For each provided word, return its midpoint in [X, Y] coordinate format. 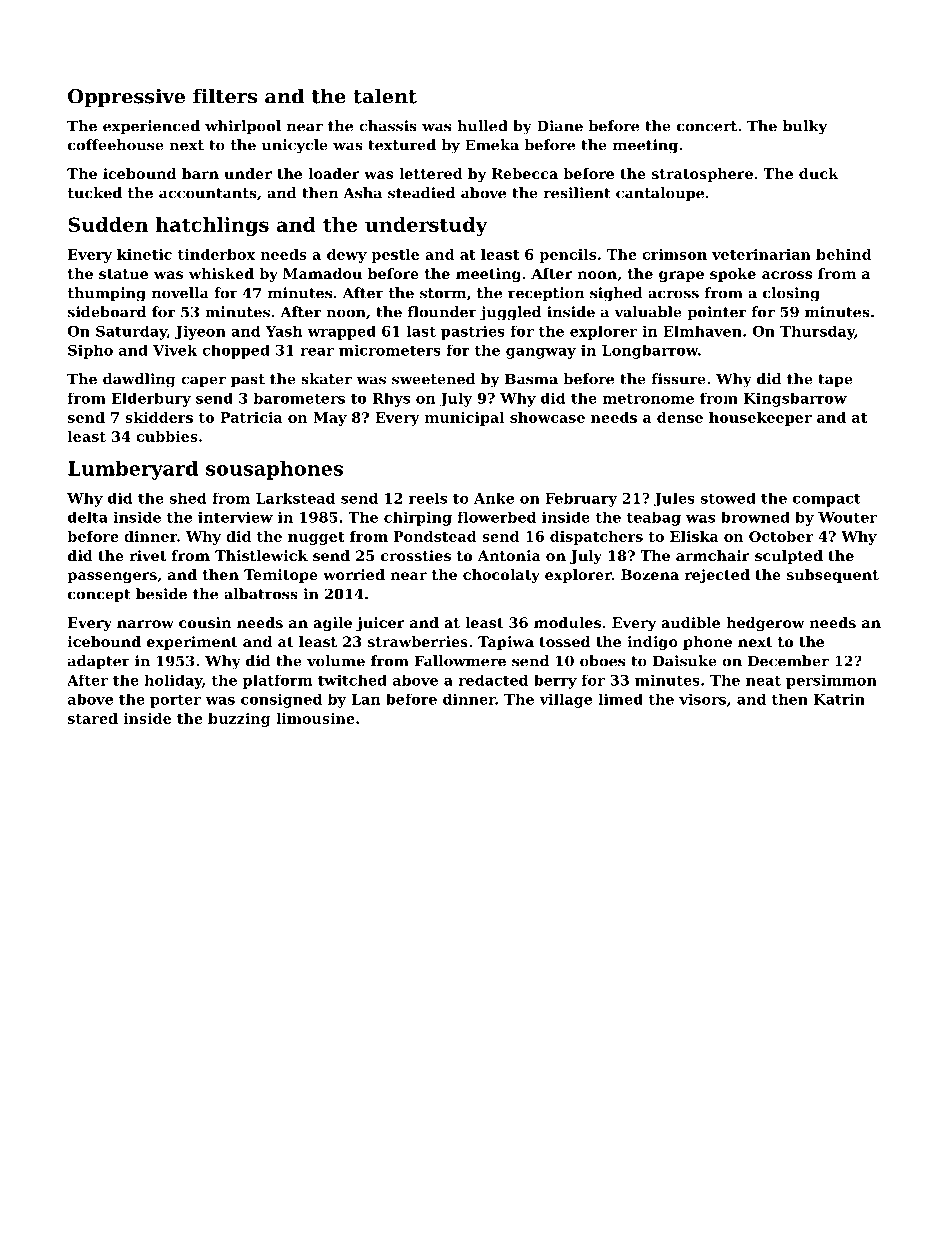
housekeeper [760, 419]
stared [93, 718]
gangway [541, 353]
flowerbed [496, 517]
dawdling [139, 380]
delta [88, 517]
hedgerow [765, 624]
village [565, 701]
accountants [208, 193]
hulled [482, 126]
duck [819, 173]
